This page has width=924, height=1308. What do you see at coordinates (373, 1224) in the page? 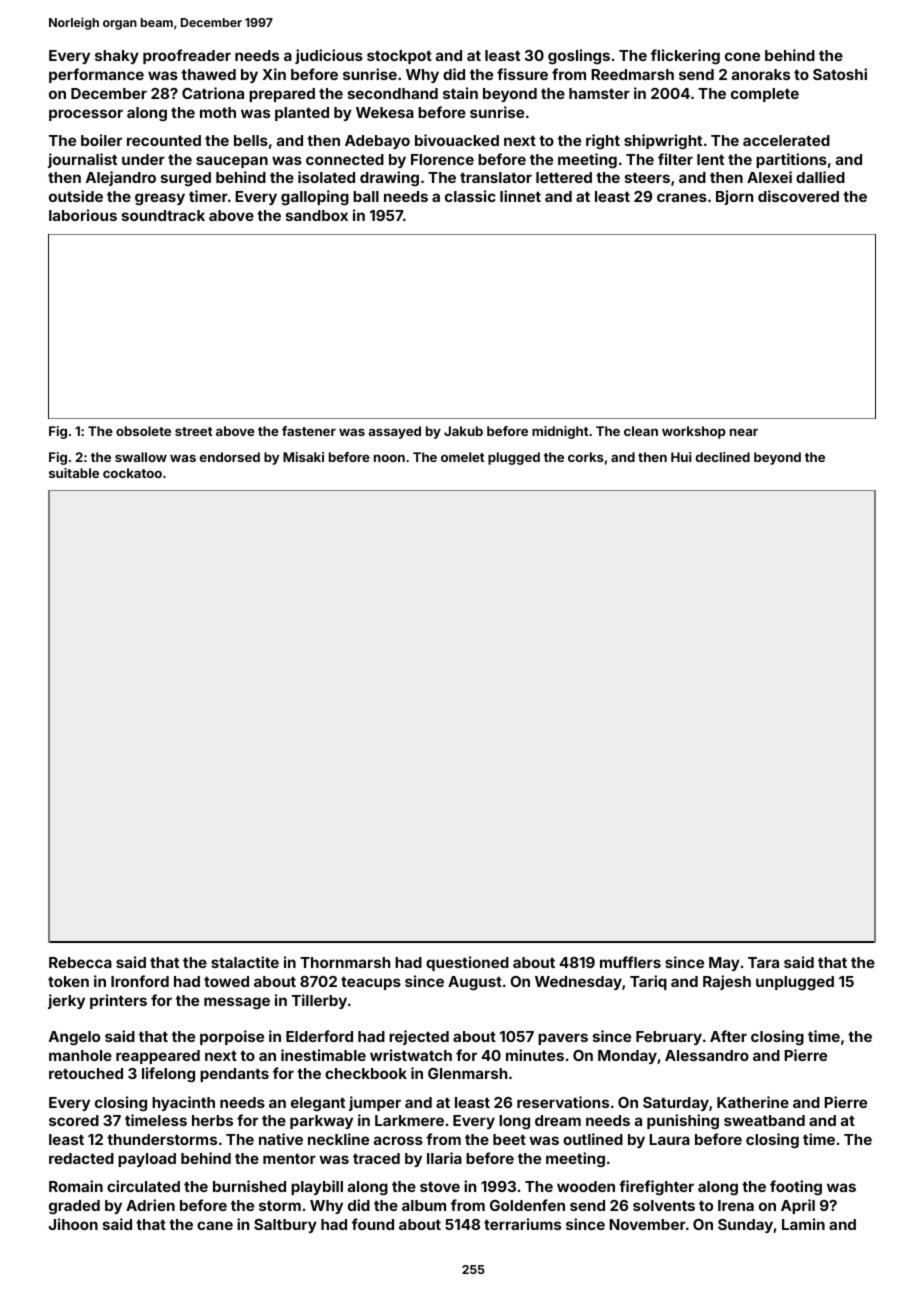
I see `found` at bounding box center [373, 1224].
